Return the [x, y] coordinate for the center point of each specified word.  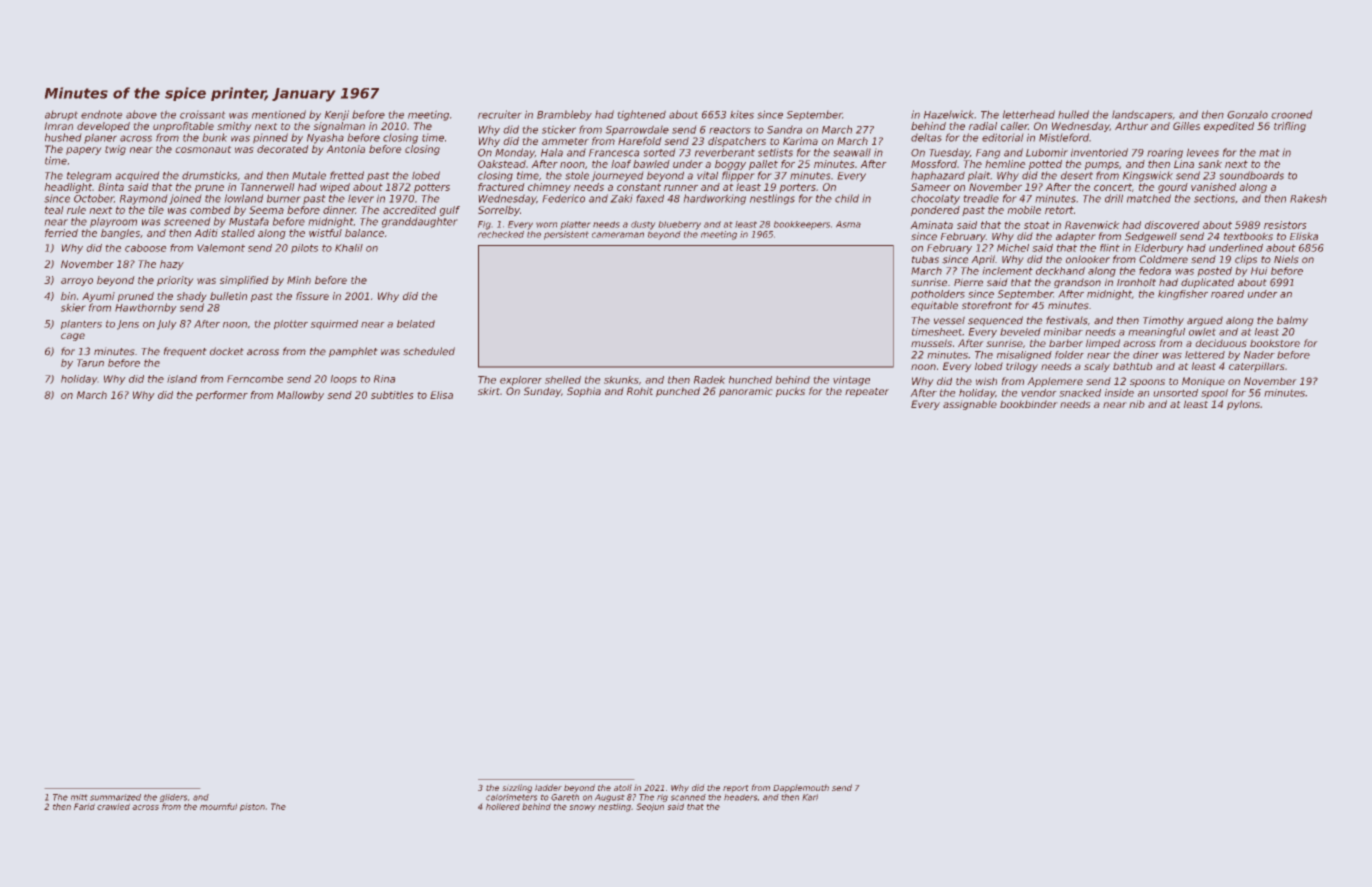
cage [73, 337]
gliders [173, 798]
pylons [1243, 405]
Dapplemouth [801, 788]
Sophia [584, 392]
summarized [115, 797]
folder [1069, 355]
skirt [489, 391]
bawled [651, 164]
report [735, 788]
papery [83, 151]
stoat [1037, 225]
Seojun [650, 807]
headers [740, 797]
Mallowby [300, 396]
